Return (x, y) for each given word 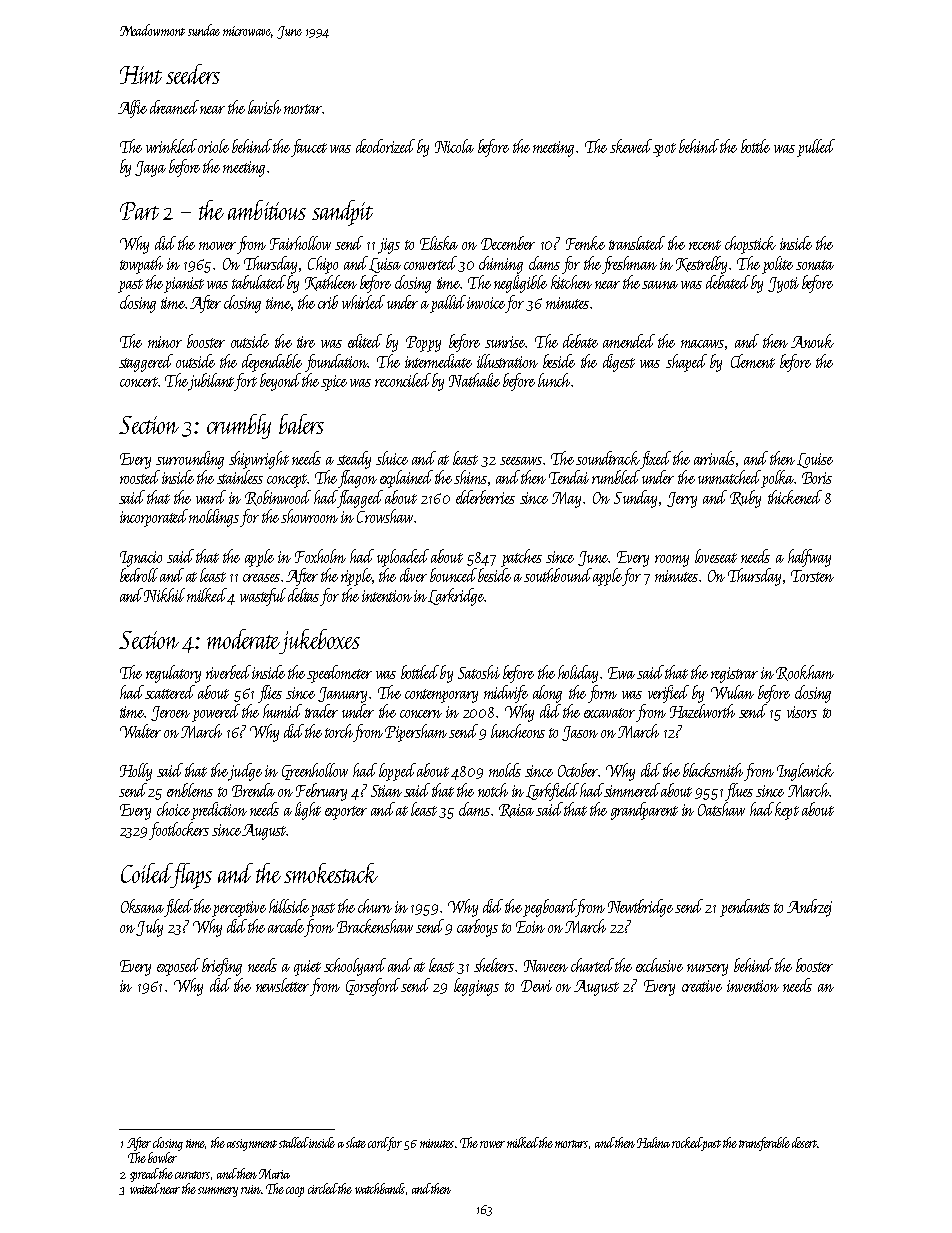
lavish (264, 107)
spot (664, 150)
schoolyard (355, 967)
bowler (162, 1157)
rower (492, 1144)
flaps (192, 876)
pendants (745, 908)
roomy (672, 561)
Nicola (454, 146)
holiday (578, 674)
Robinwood (278, 498)
